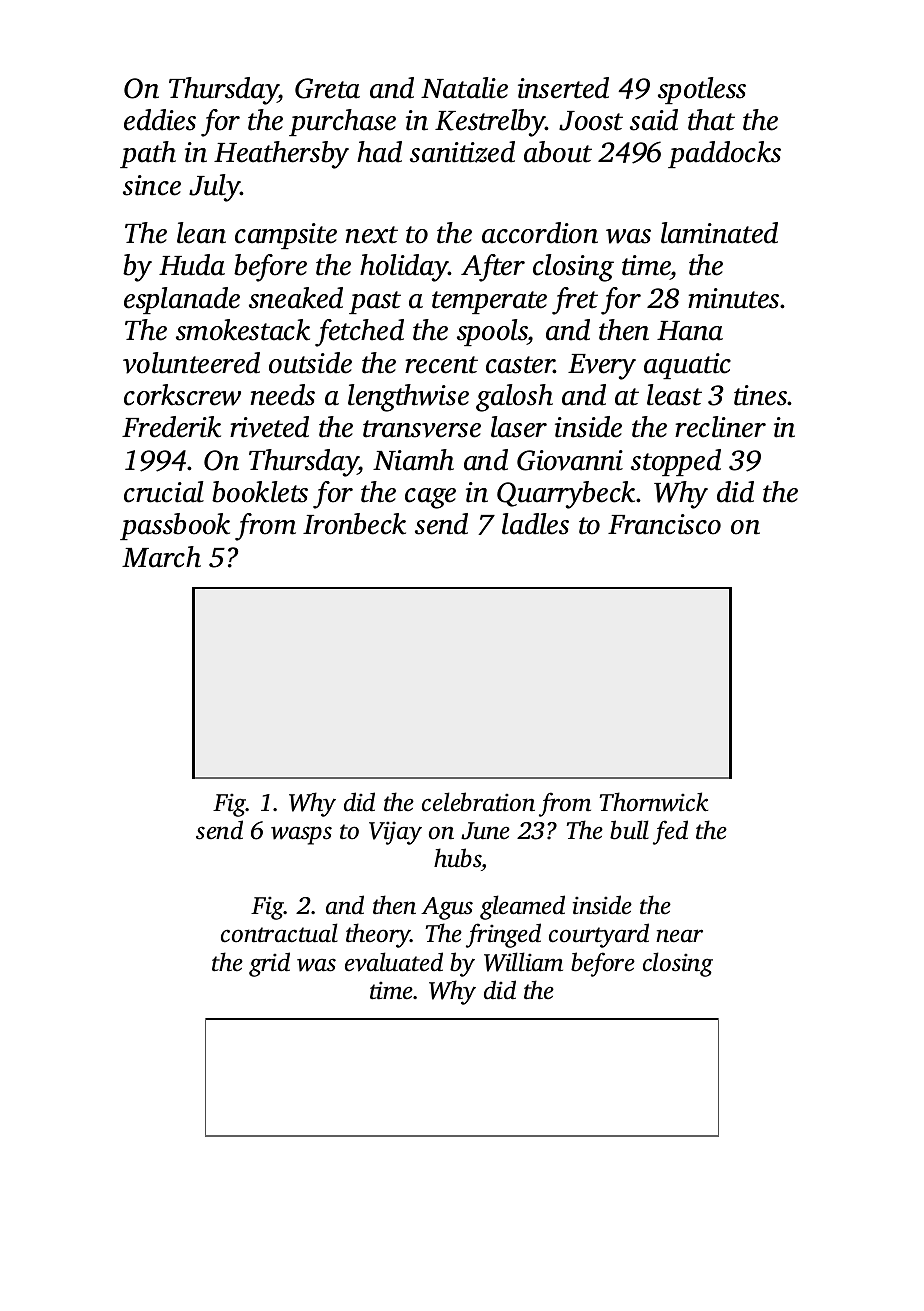  I want to click on wasps, so click(301, 835).
